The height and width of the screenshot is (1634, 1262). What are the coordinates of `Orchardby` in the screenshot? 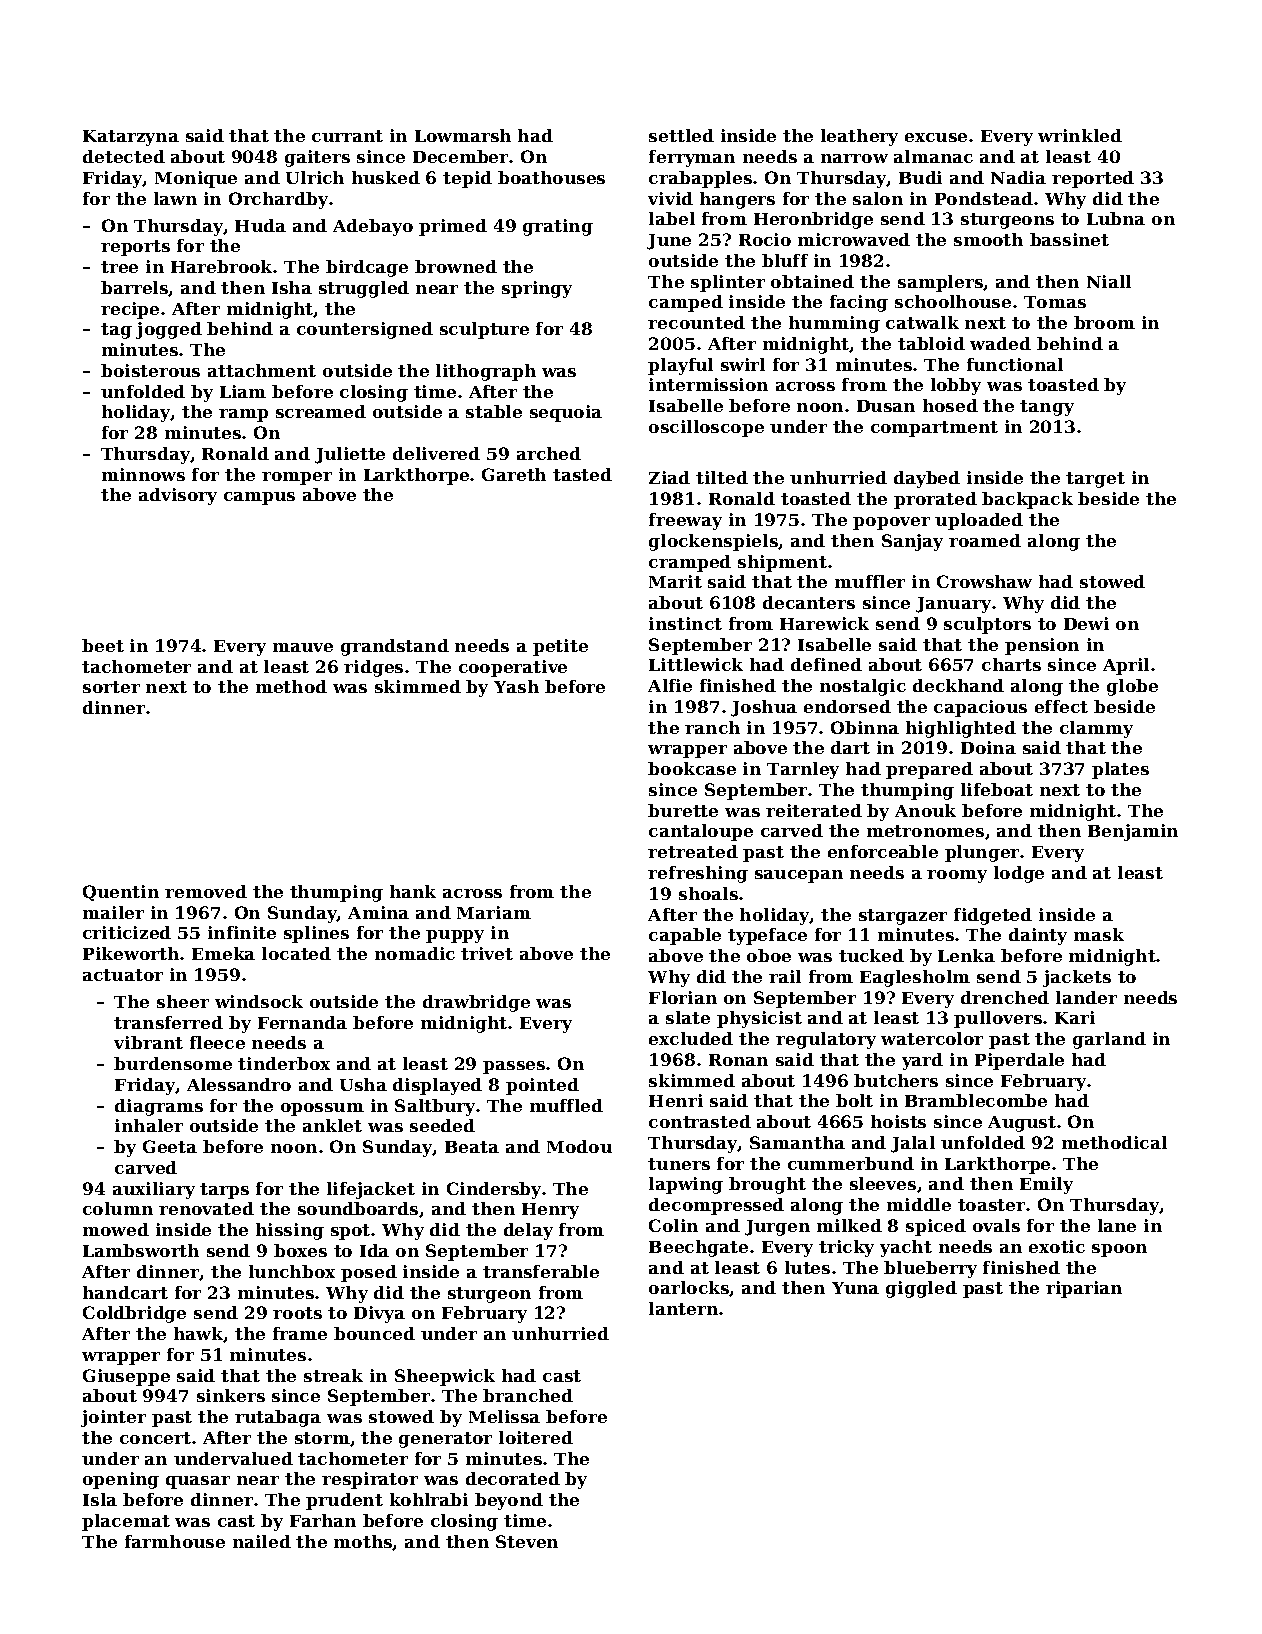 It's located at (278, 200).
